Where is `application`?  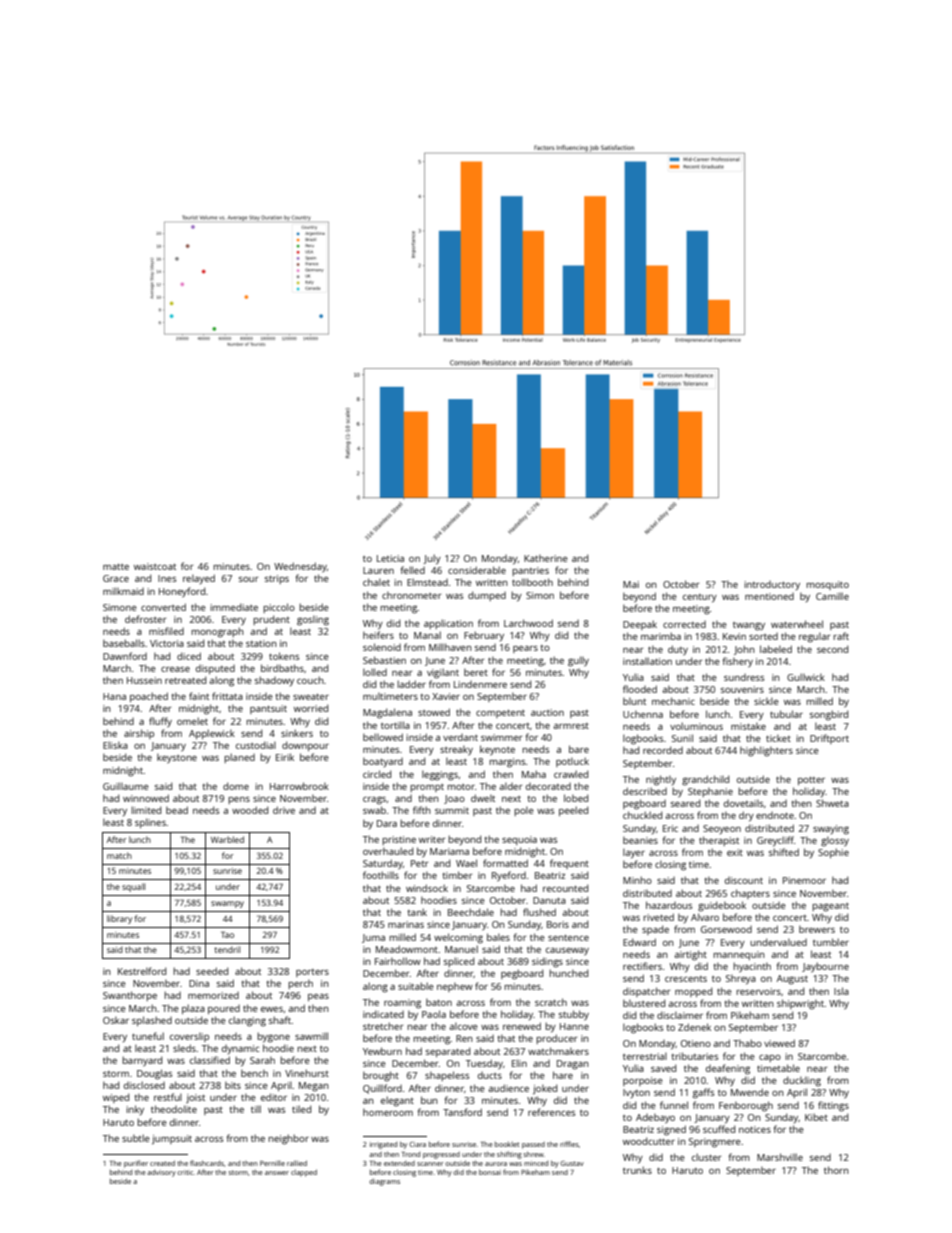 application is located at coordinates (448, 624).
